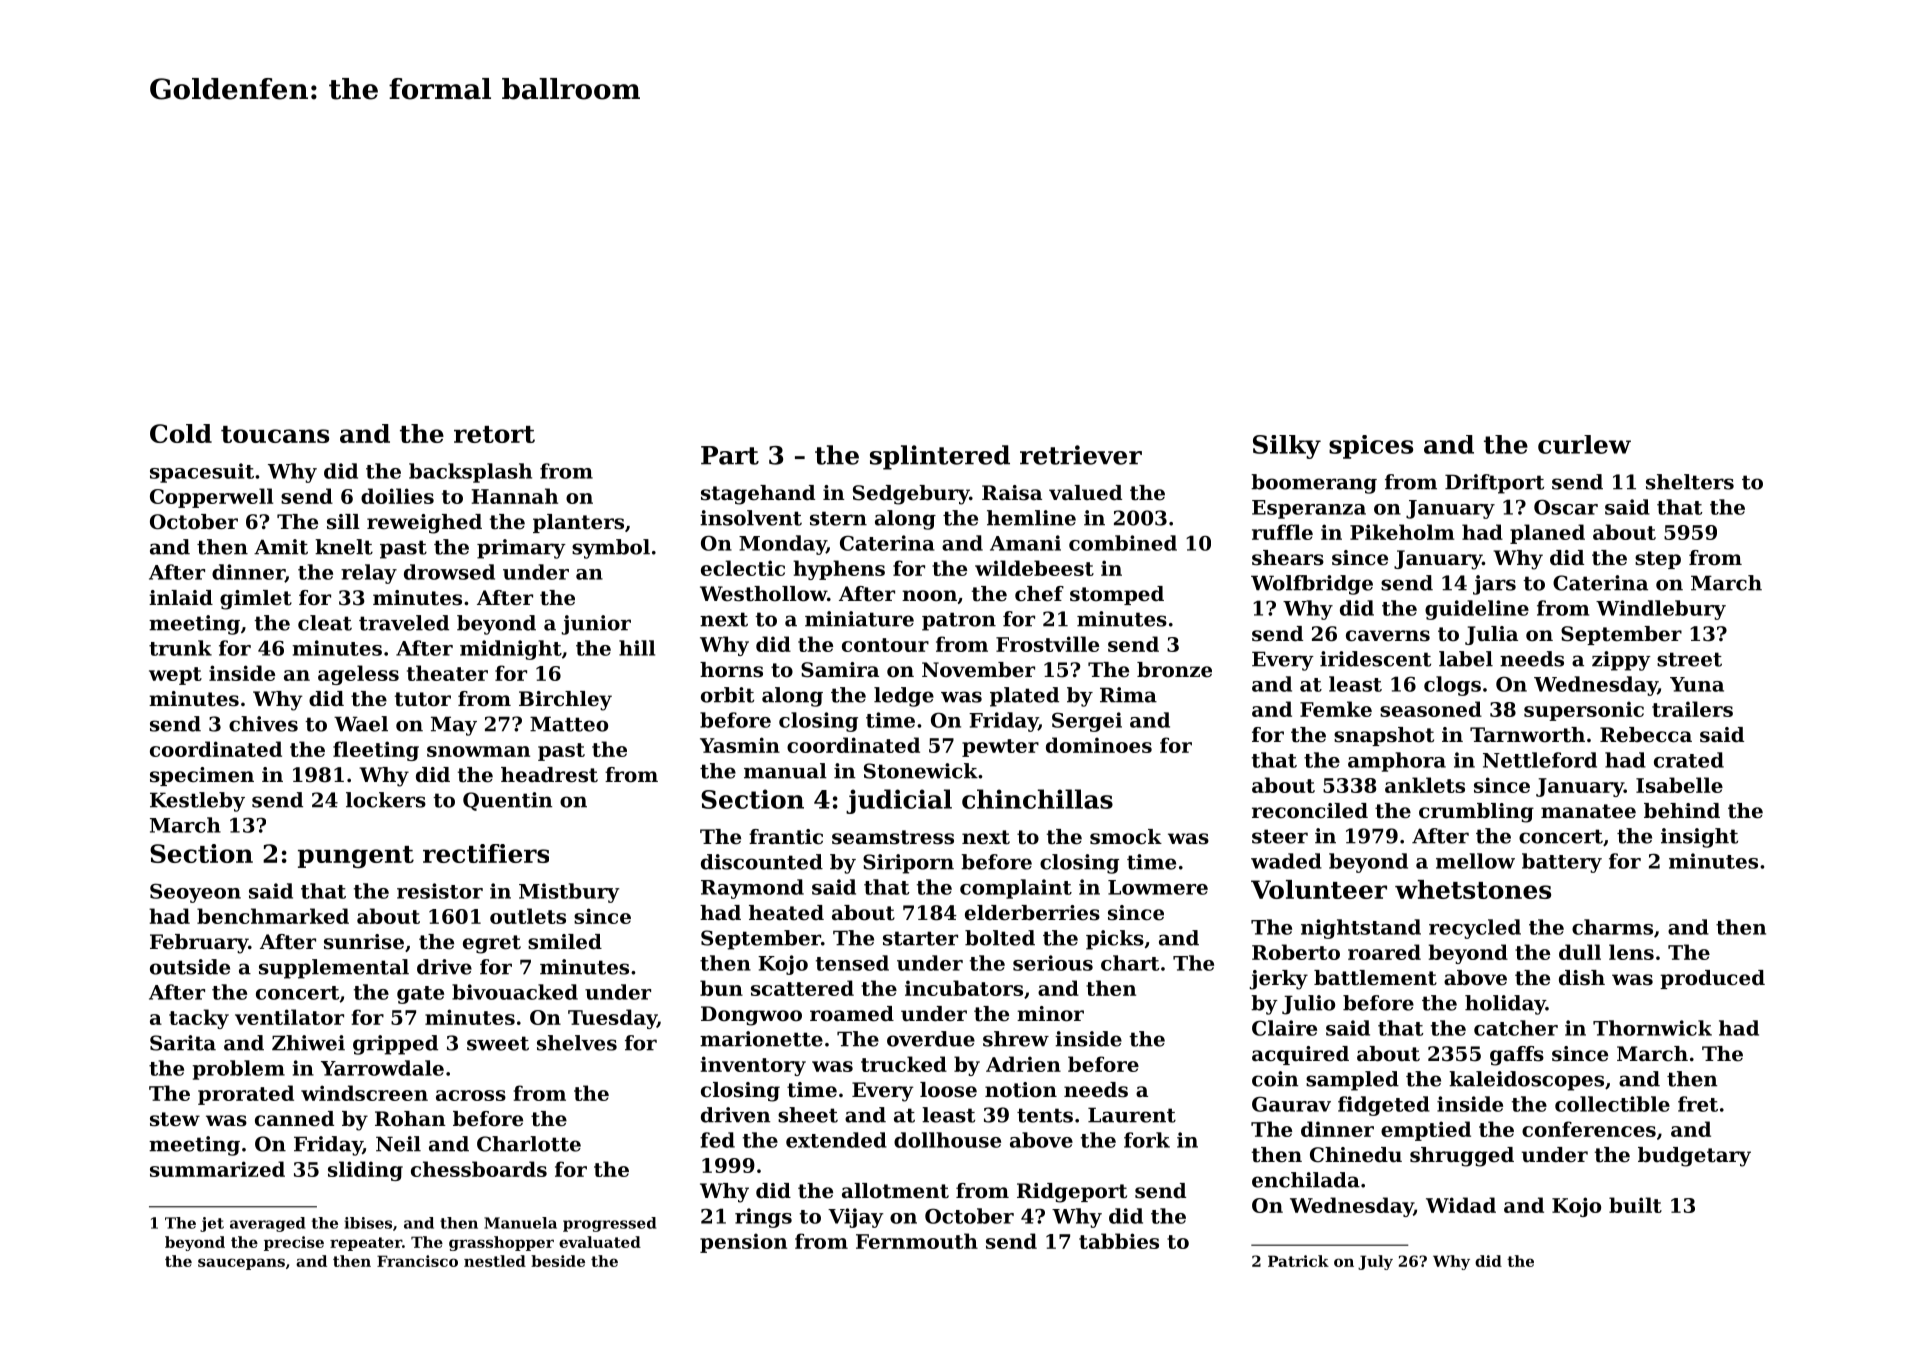  What do you see at coordinates (1384, 952) in the page?
I see `roared` at bounding box center [1384, 952].
